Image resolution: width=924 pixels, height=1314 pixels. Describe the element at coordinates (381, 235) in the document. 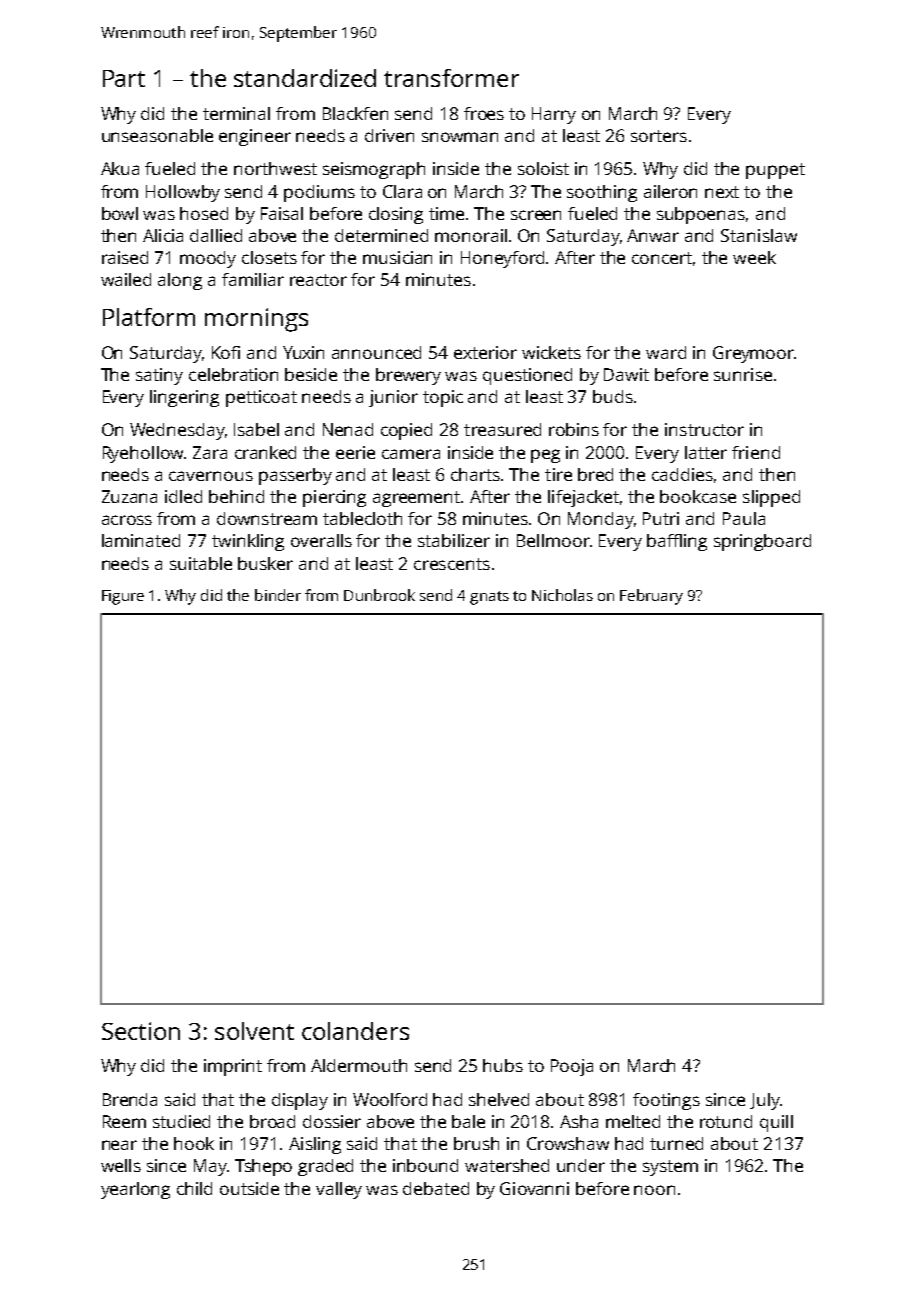

I see `determined` at that location.
